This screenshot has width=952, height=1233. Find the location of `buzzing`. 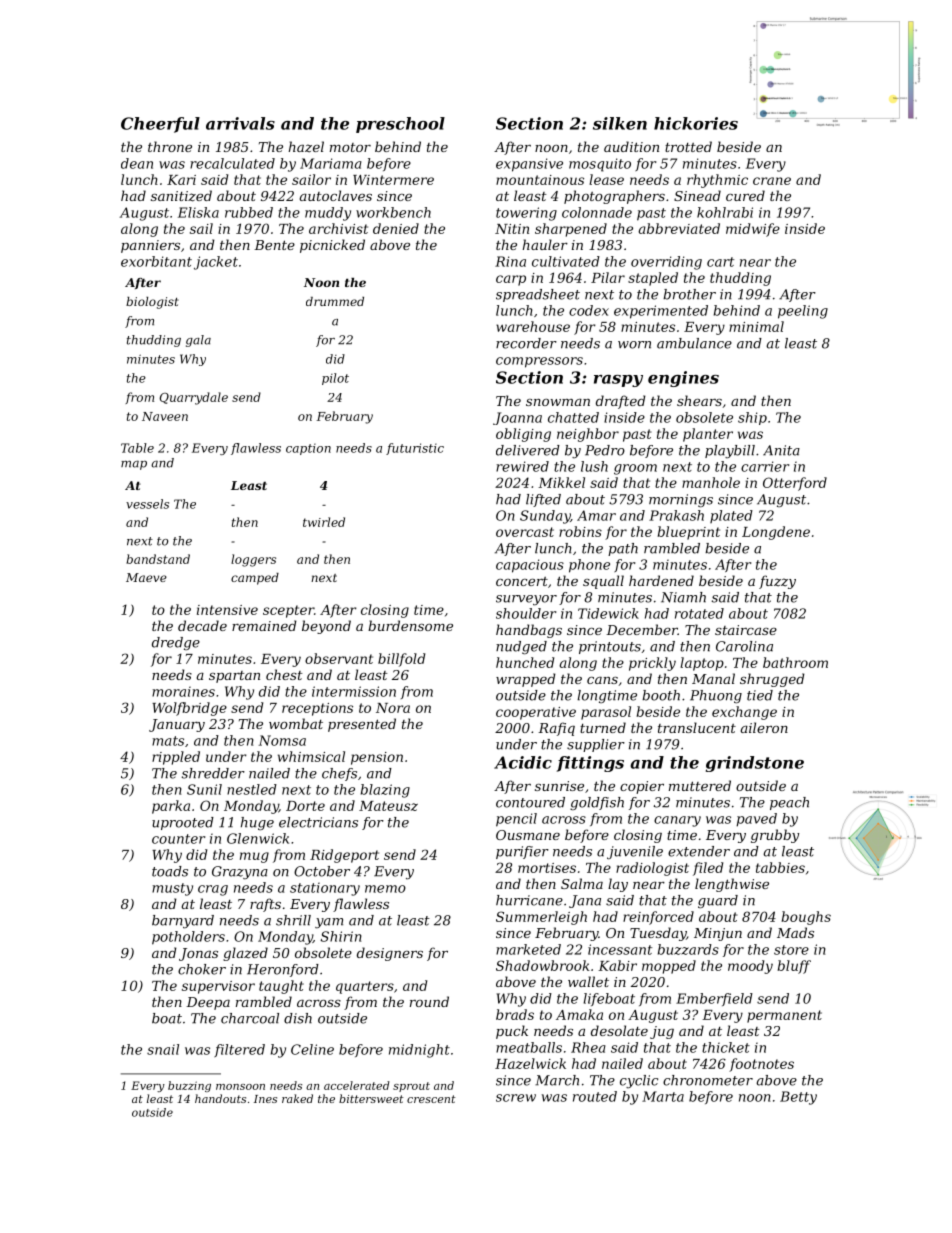

buzzing is located at coordinates (189, 1086).
